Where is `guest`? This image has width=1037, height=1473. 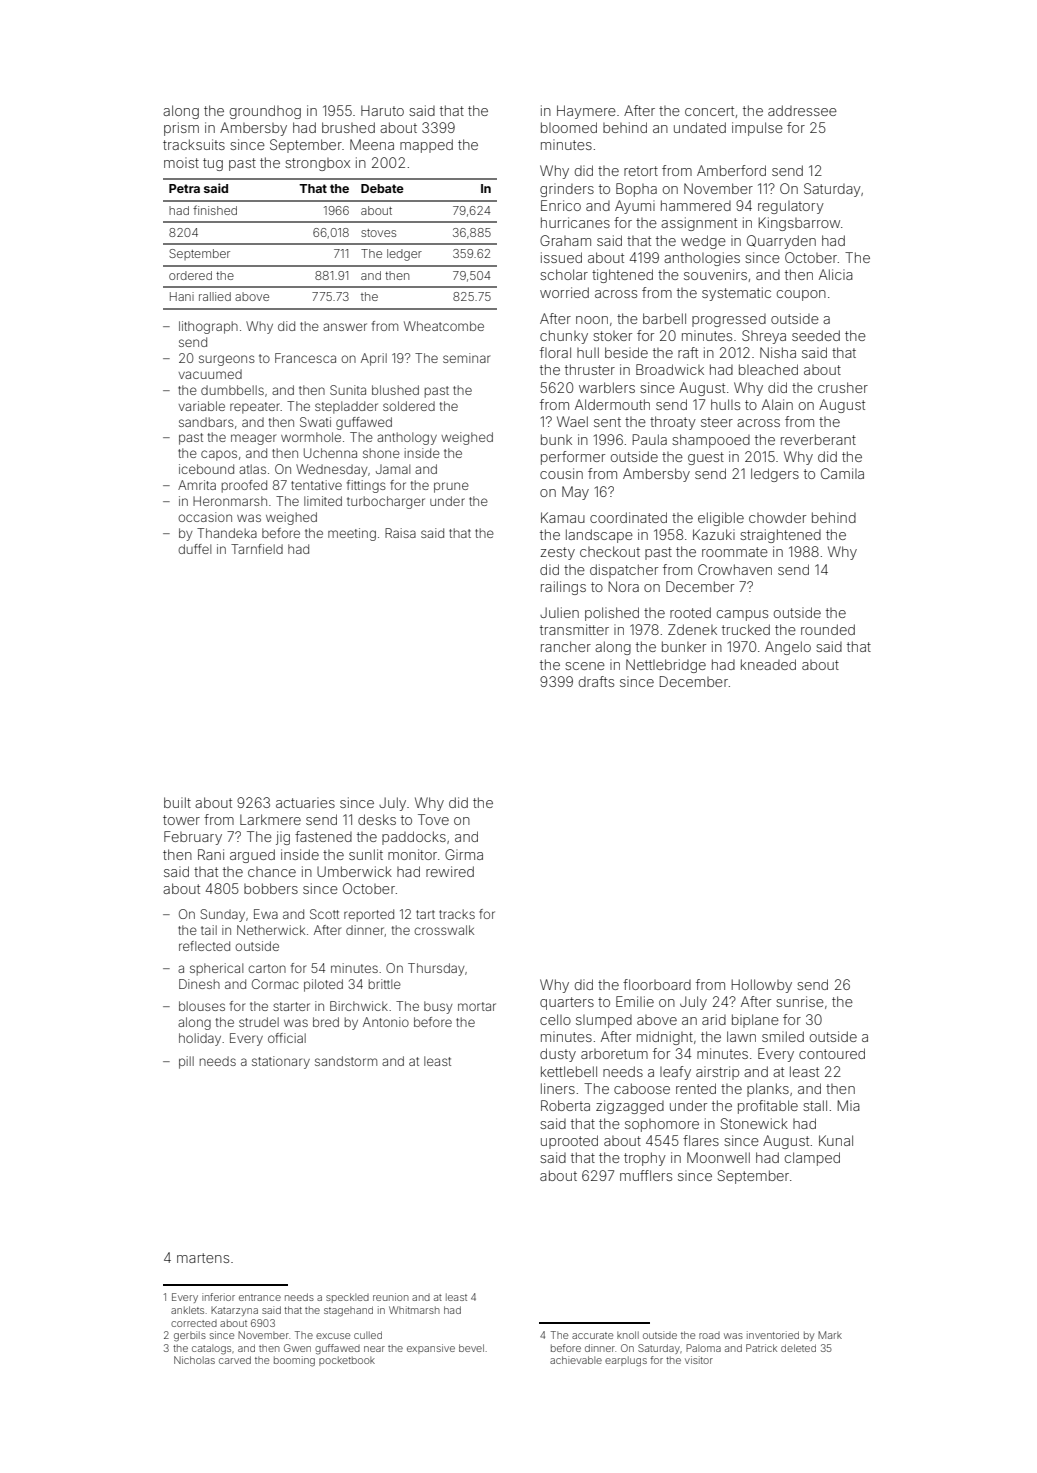 guest is located at coordinates (706, 458).
